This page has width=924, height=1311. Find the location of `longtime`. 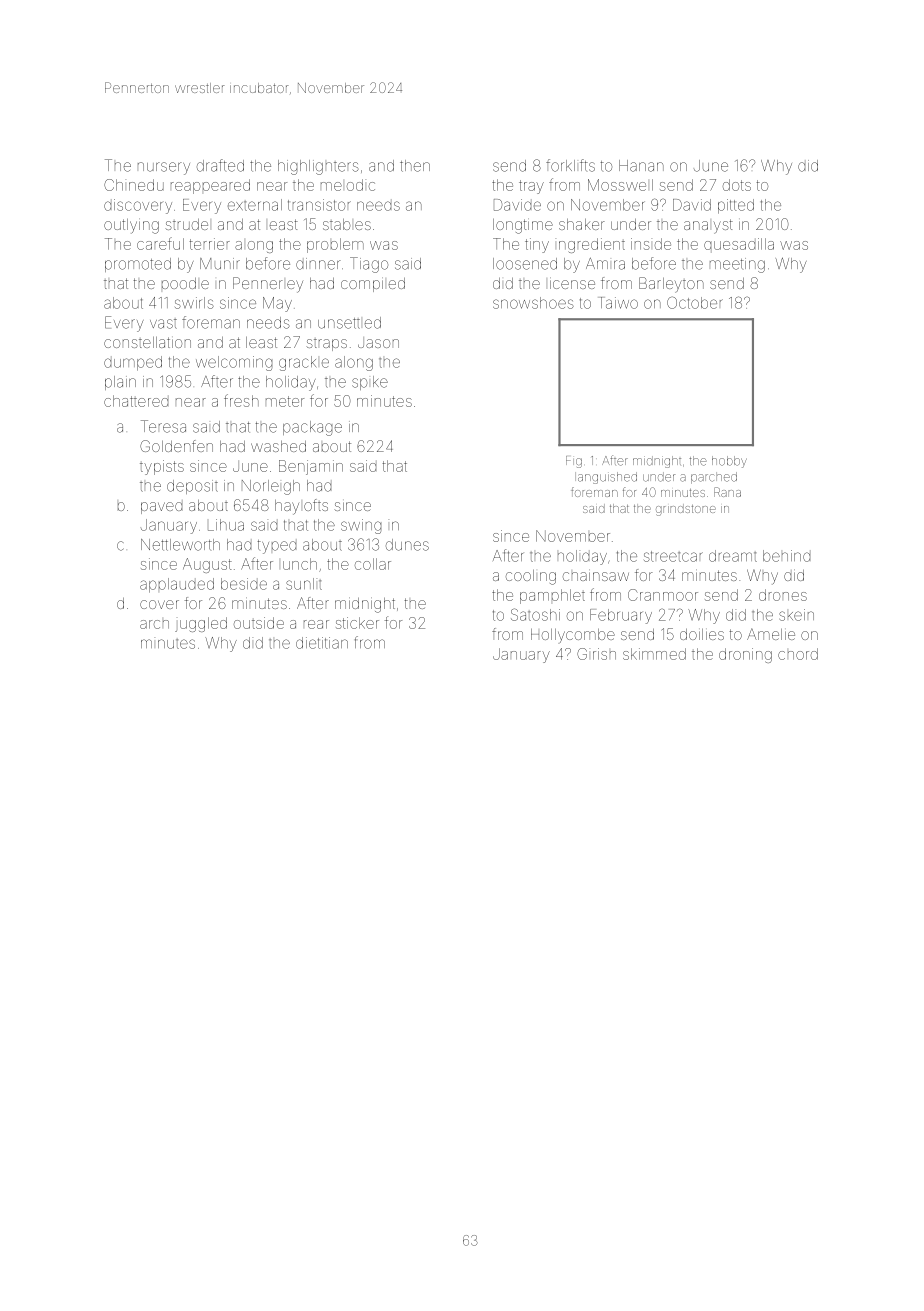

longtime is located at coordinates (523, 226).
